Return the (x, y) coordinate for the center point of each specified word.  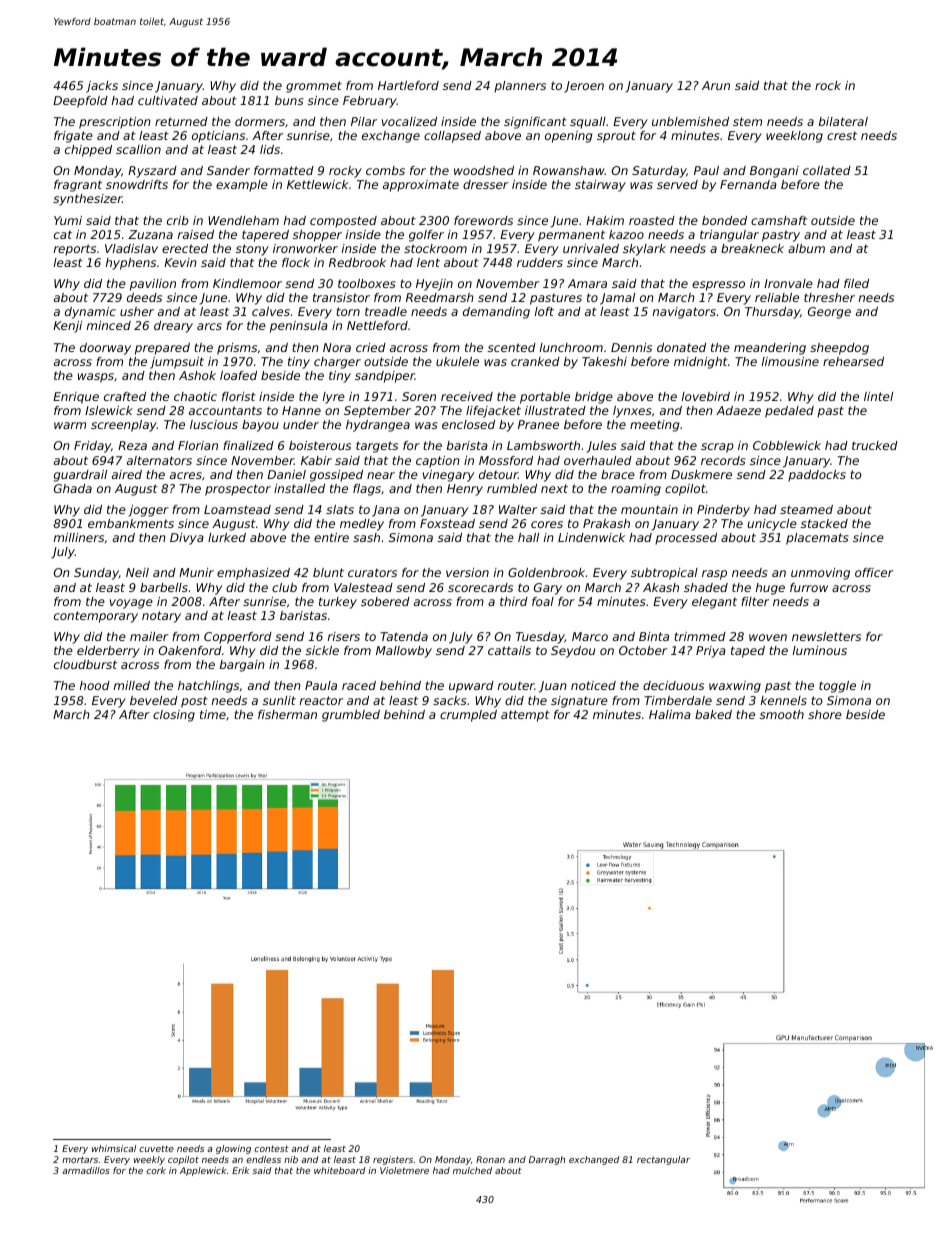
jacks (102, 87)
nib (291, 1159)
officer (874, 572)
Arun (716, 85)
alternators (159, 460)
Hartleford (408, 85)
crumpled (468, 716)
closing (174, 716)
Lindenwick (591, 537)
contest (271, 1148)
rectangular (663, 1160)
